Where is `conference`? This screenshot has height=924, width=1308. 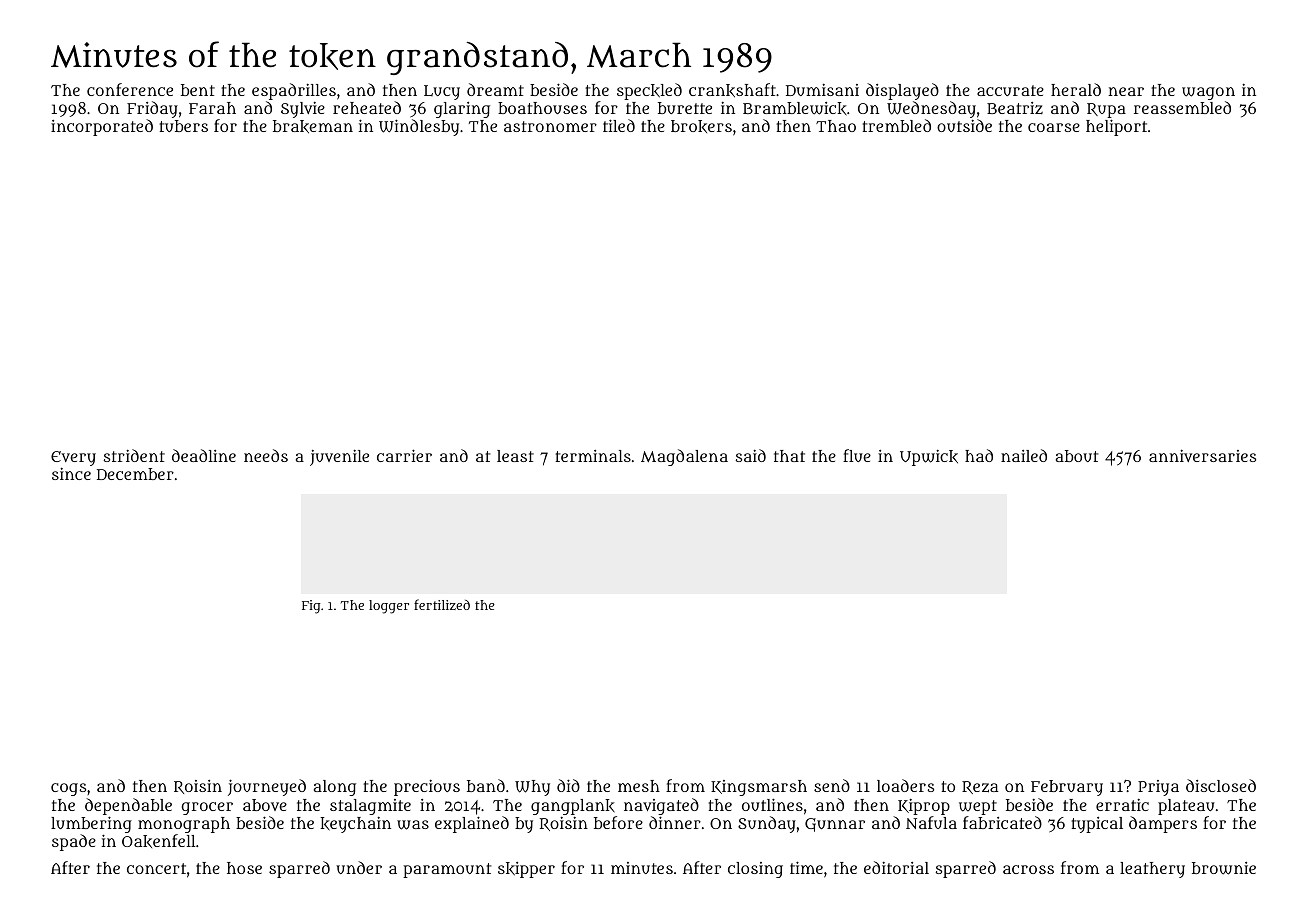 conference is located at coordinates (130, 89).
